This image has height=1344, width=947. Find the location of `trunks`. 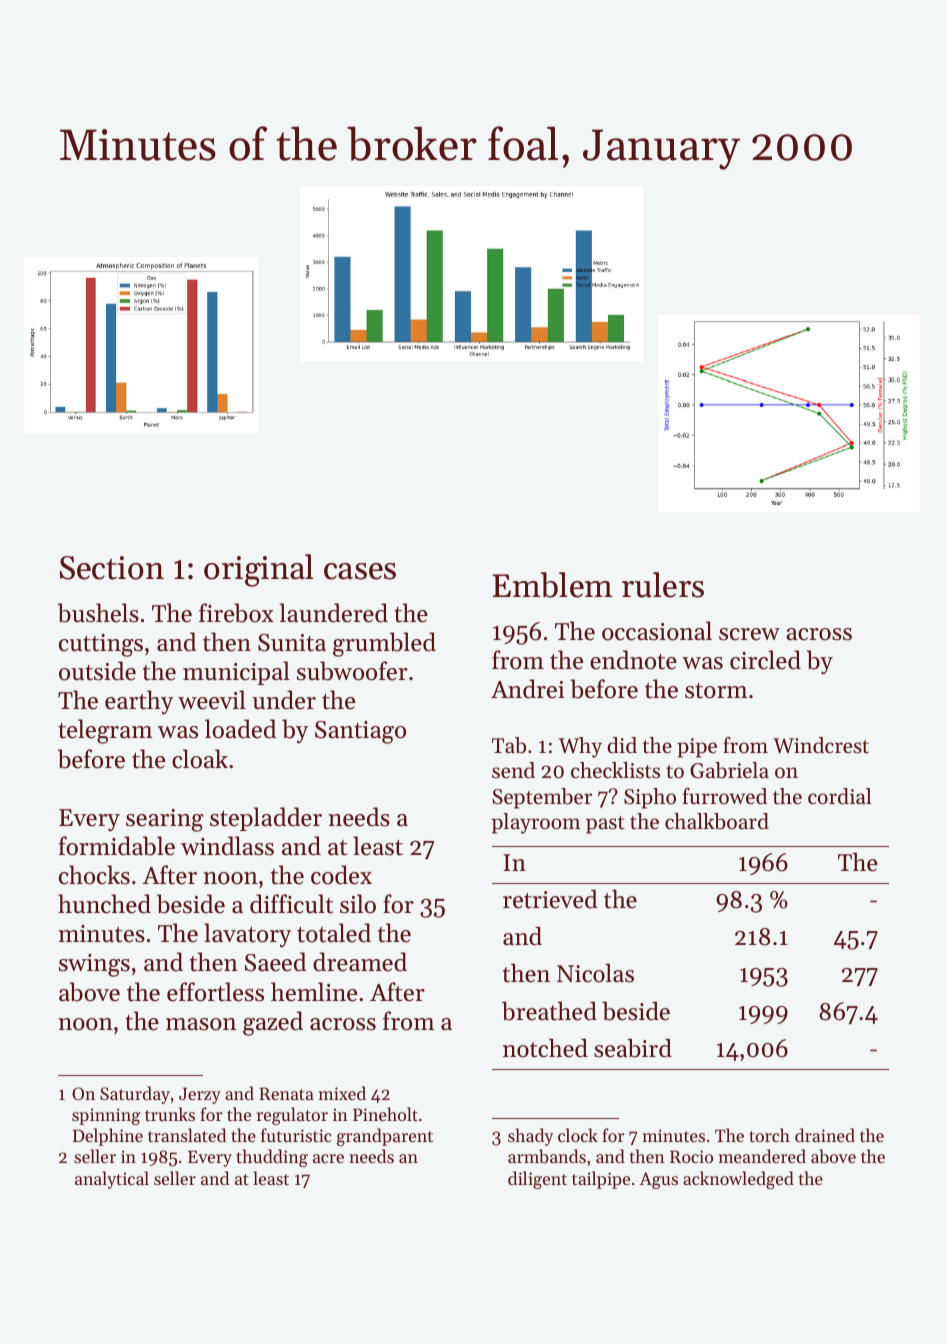

trunks is located at coordinates (170, 1114).
